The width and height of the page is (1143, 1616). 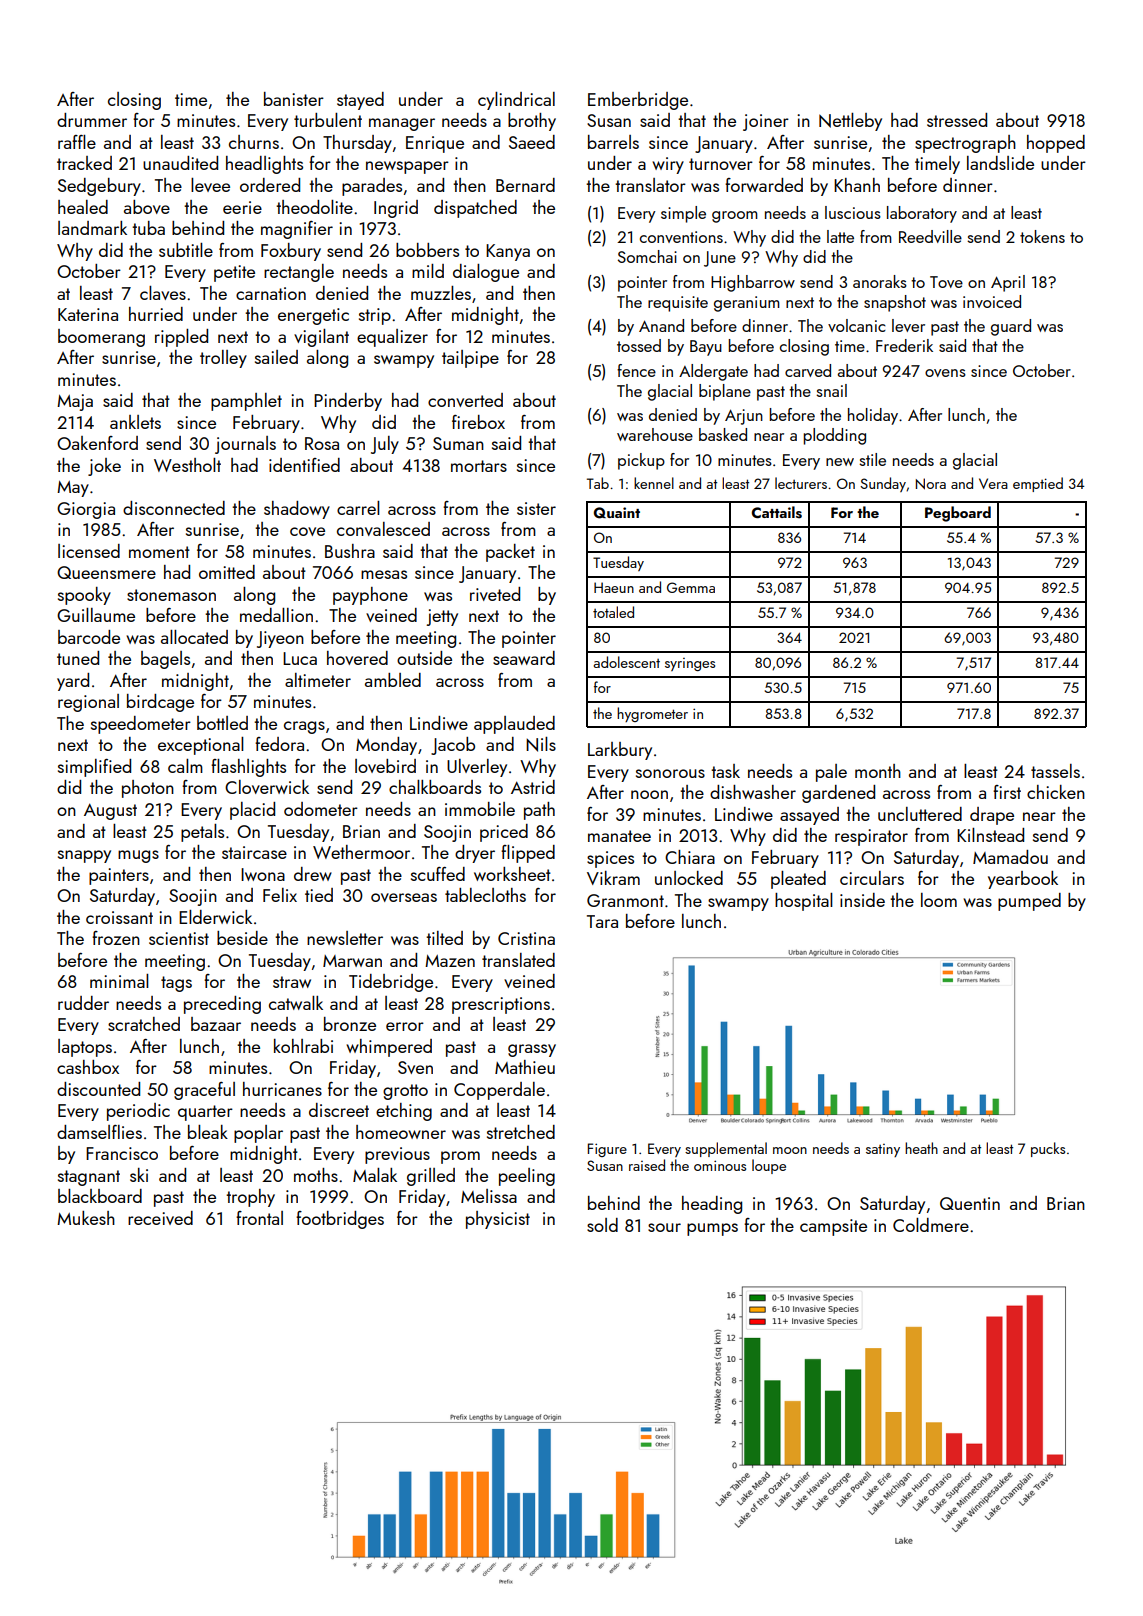 I want to click on turbulent, so click(x=328, y=120).
